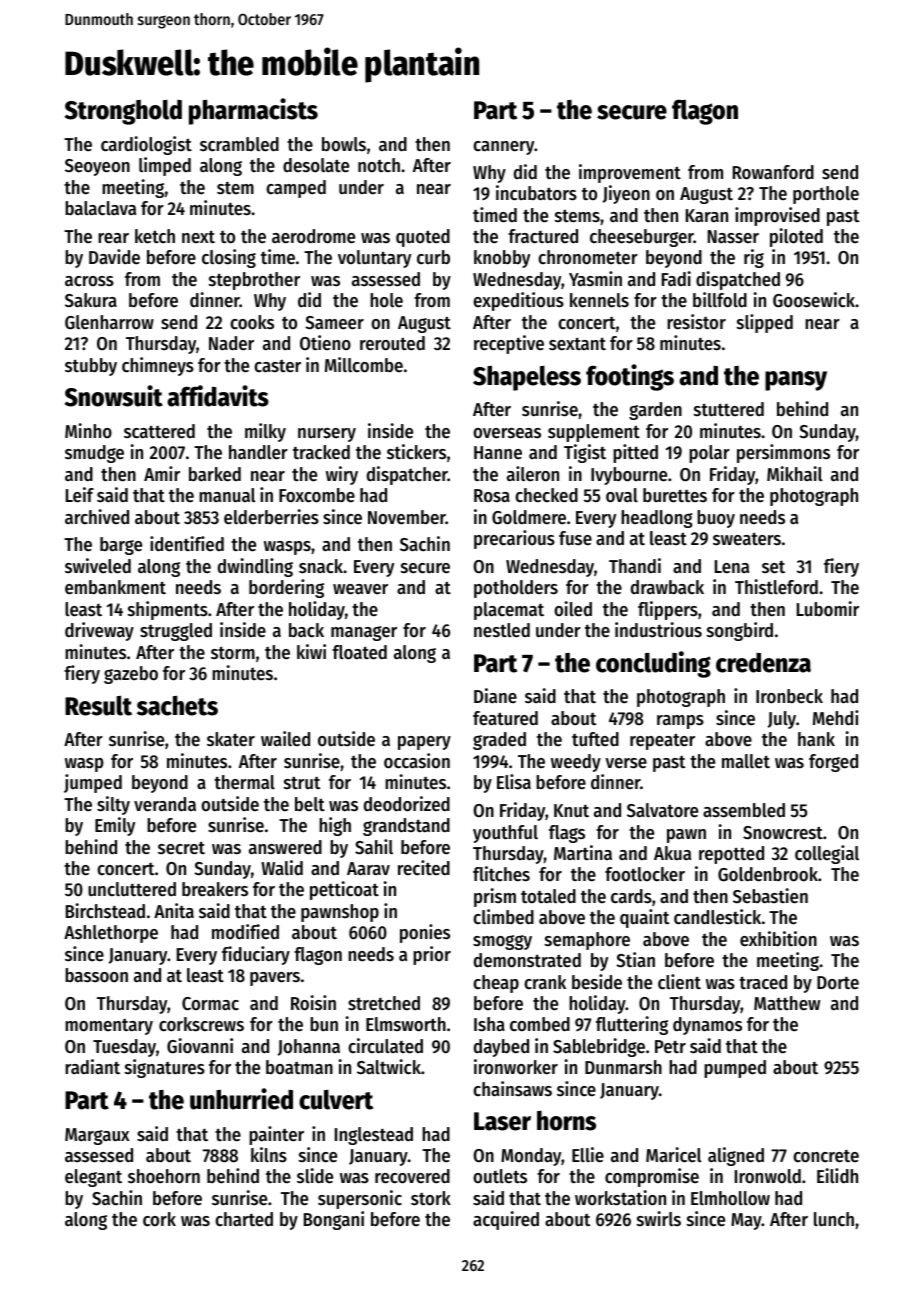 The height and width of the image is (1308, 924). What do you see at coordinates (630, 377) in the image?
I see `footings` at bounding box center [630, 377].
